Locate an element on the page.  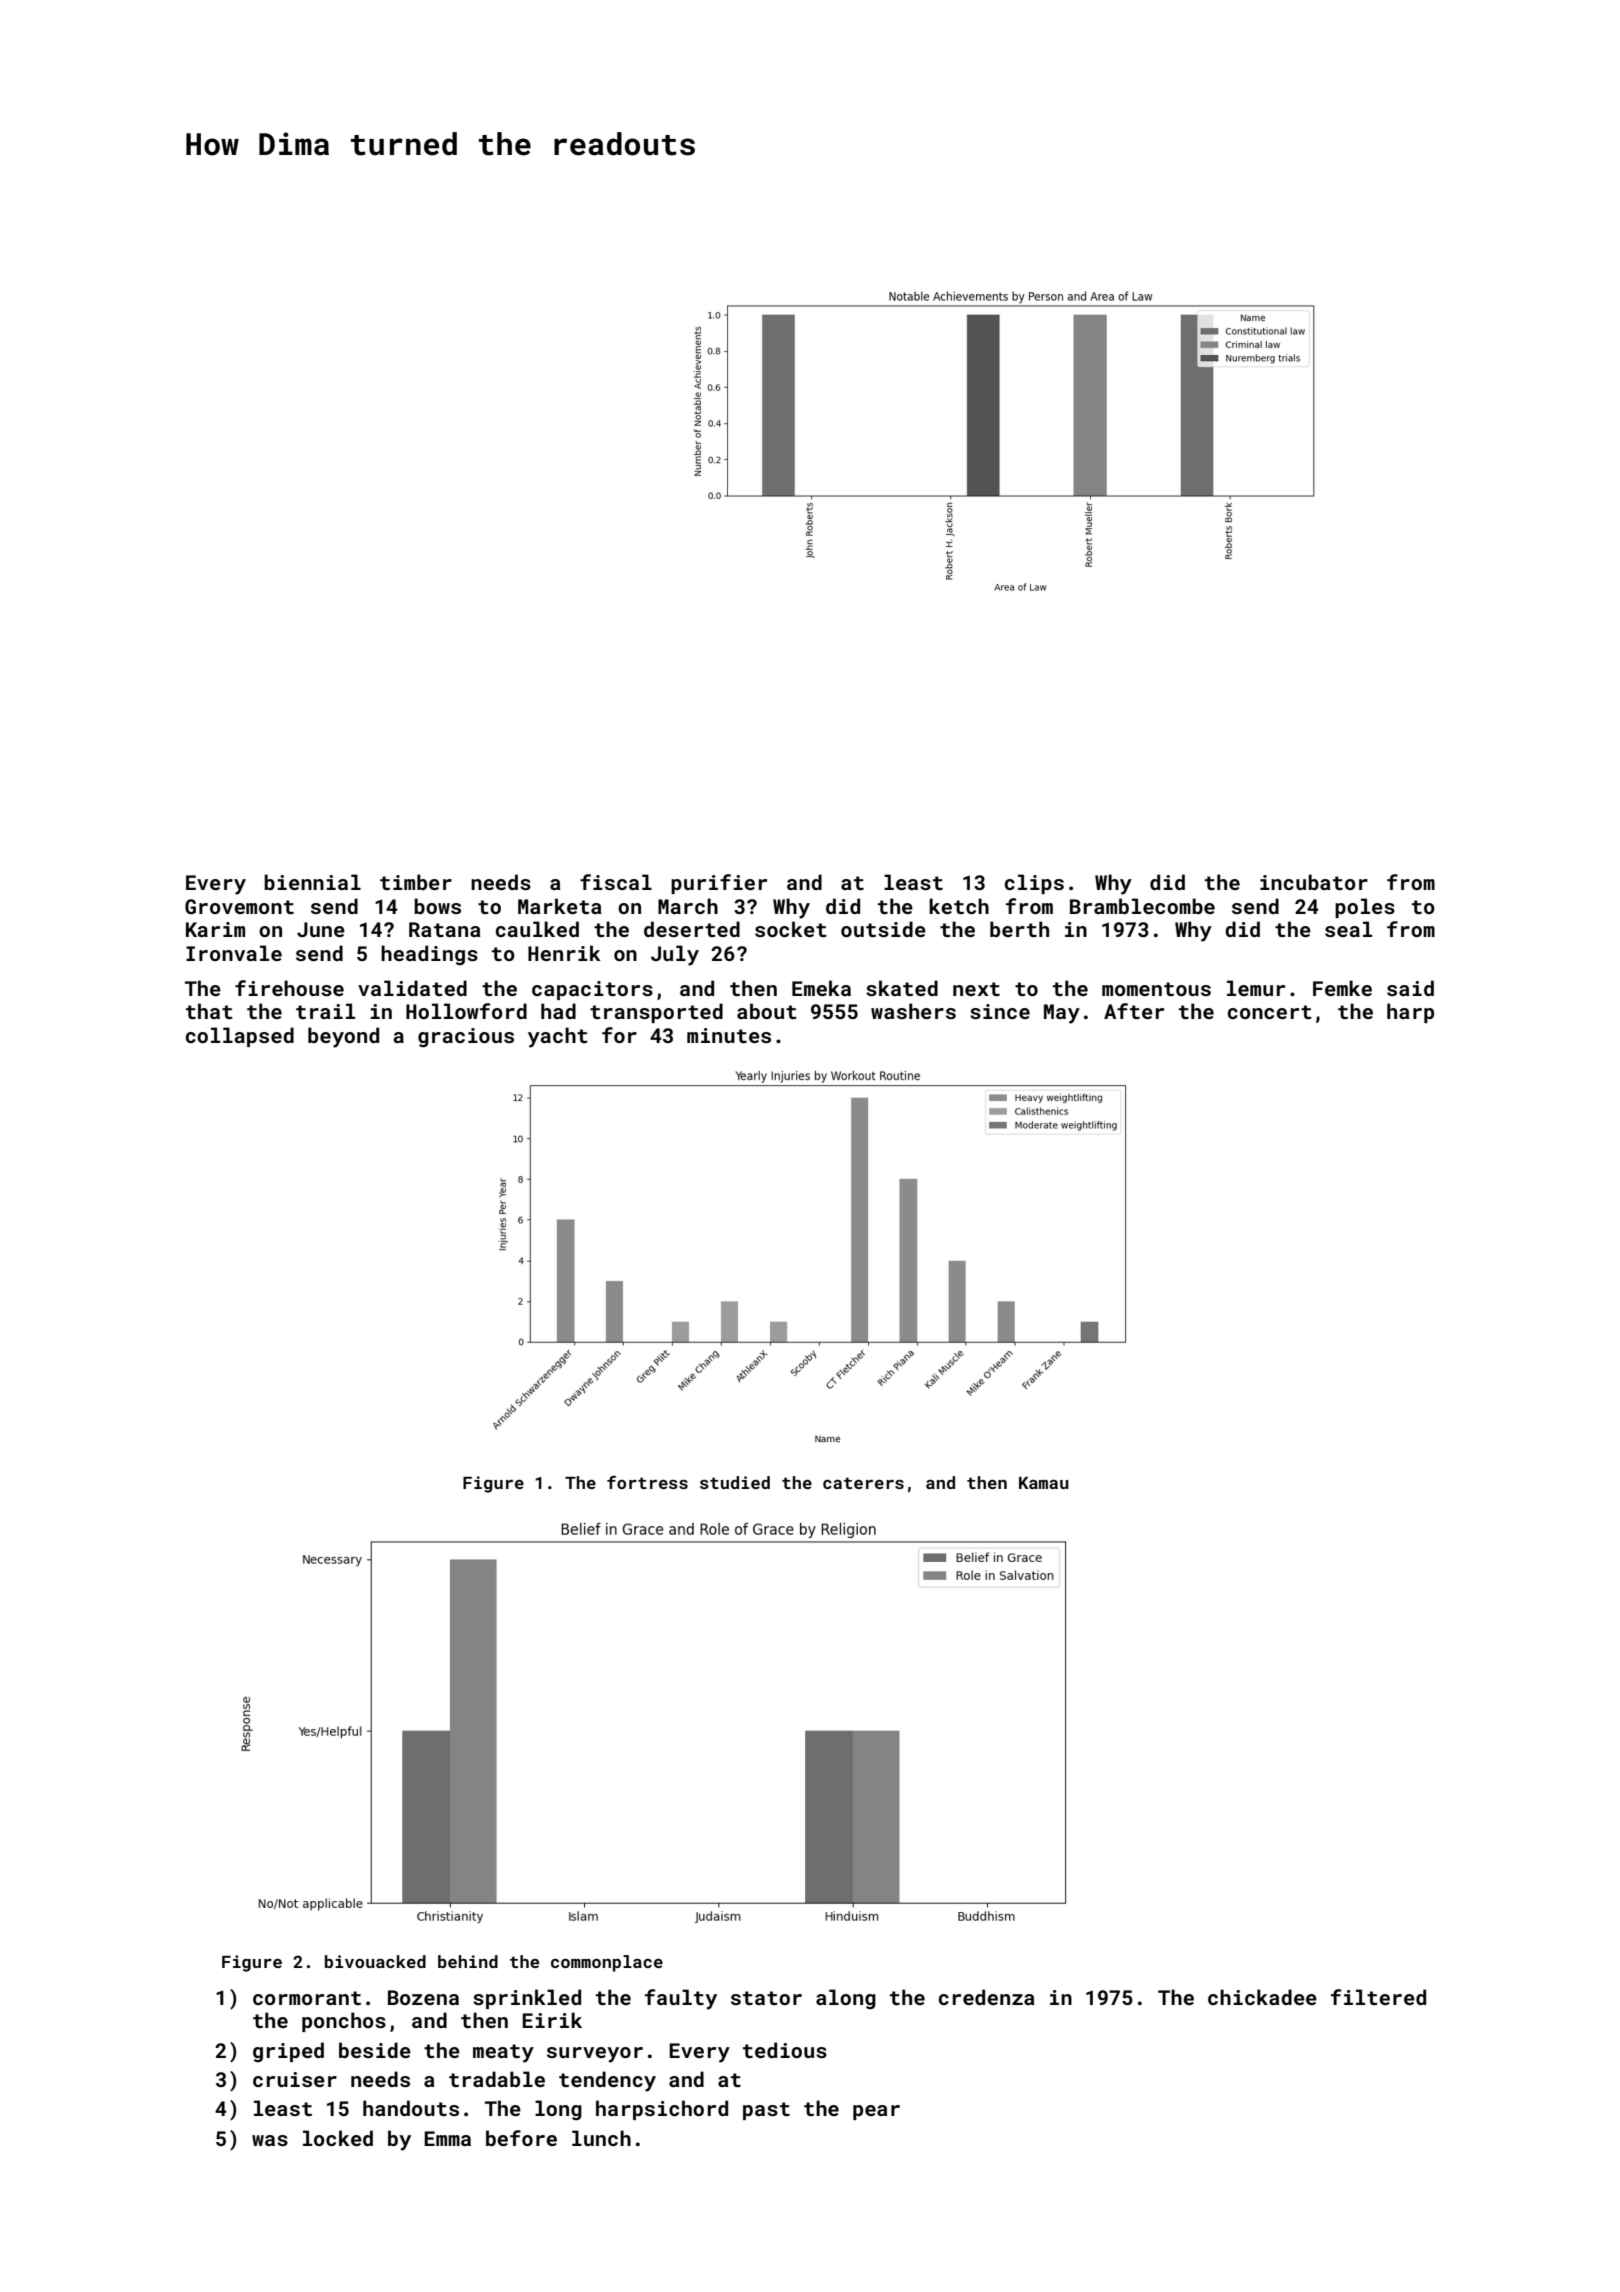
Kamau is located at coordinates (1044, 1483).
